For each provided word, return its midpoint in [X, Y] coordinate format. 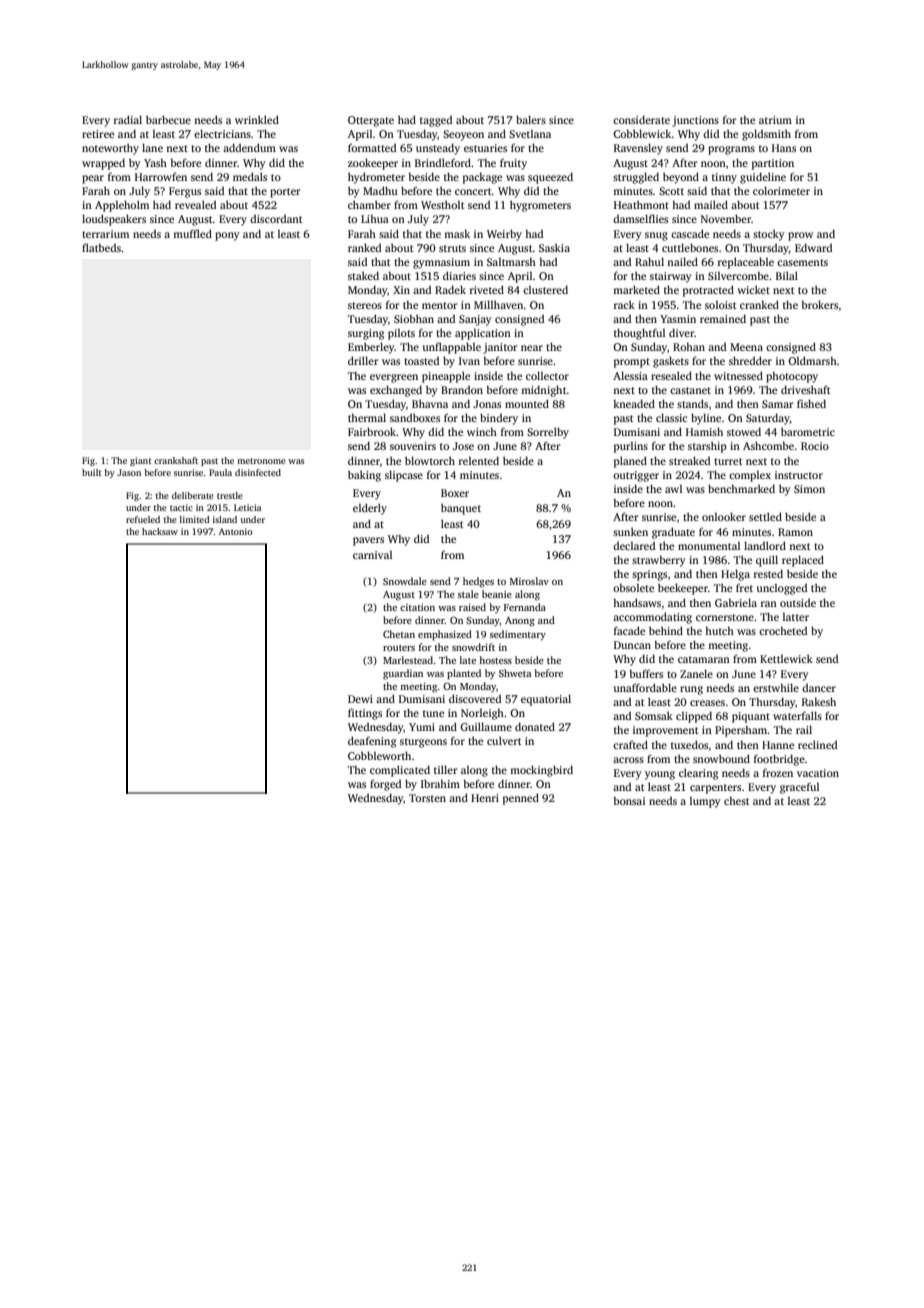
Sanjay [475, 320]
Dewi [360, 699]
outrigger [636, 476]
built [92, 472]
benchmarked [741, 488]
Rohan [689, 347]
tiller [445, 769]
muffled [192, 233]
